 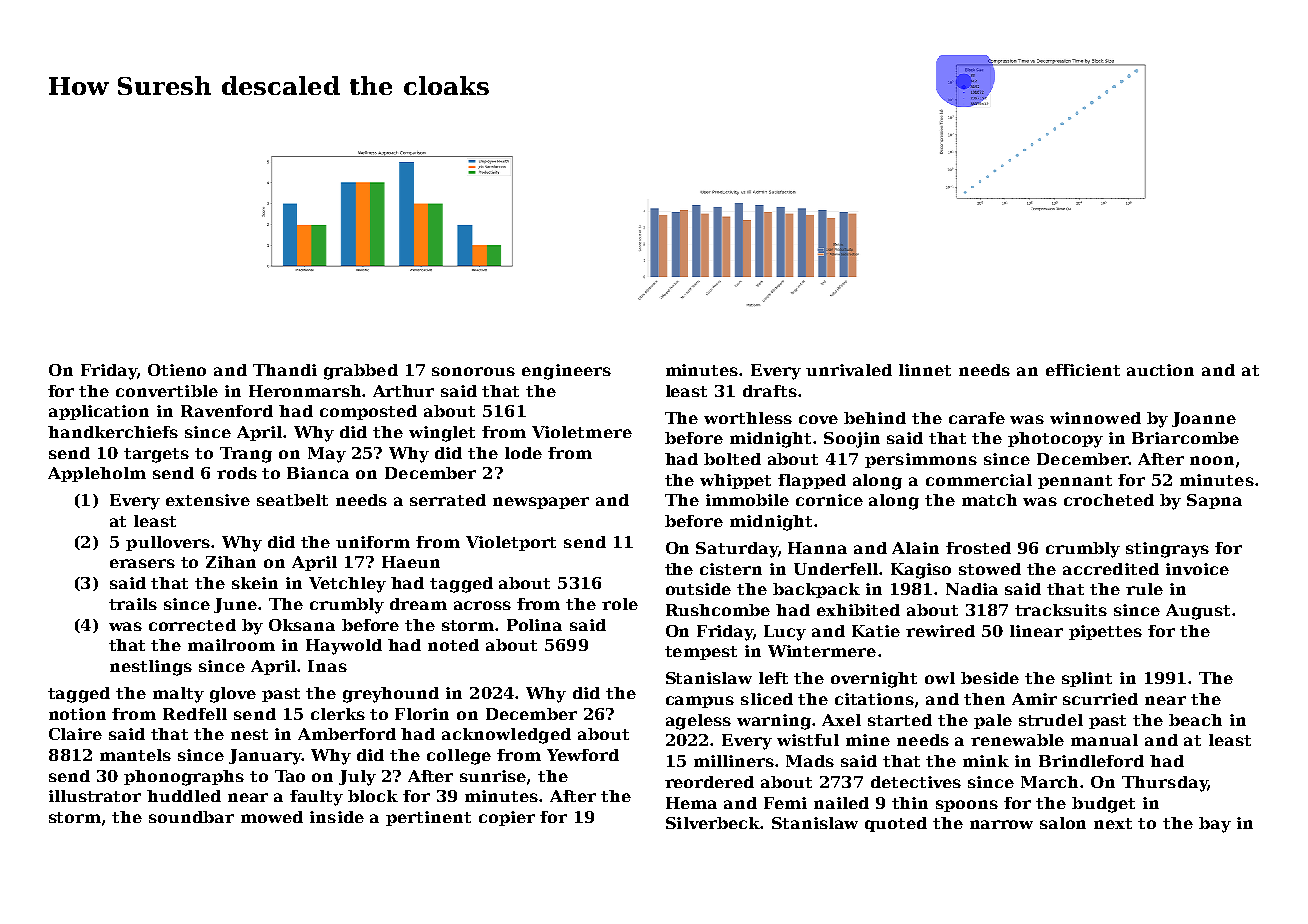 What do you see at coordinates (940, 631) in the screenshot?
I see `rewired` at bounding box center [940, 631].
